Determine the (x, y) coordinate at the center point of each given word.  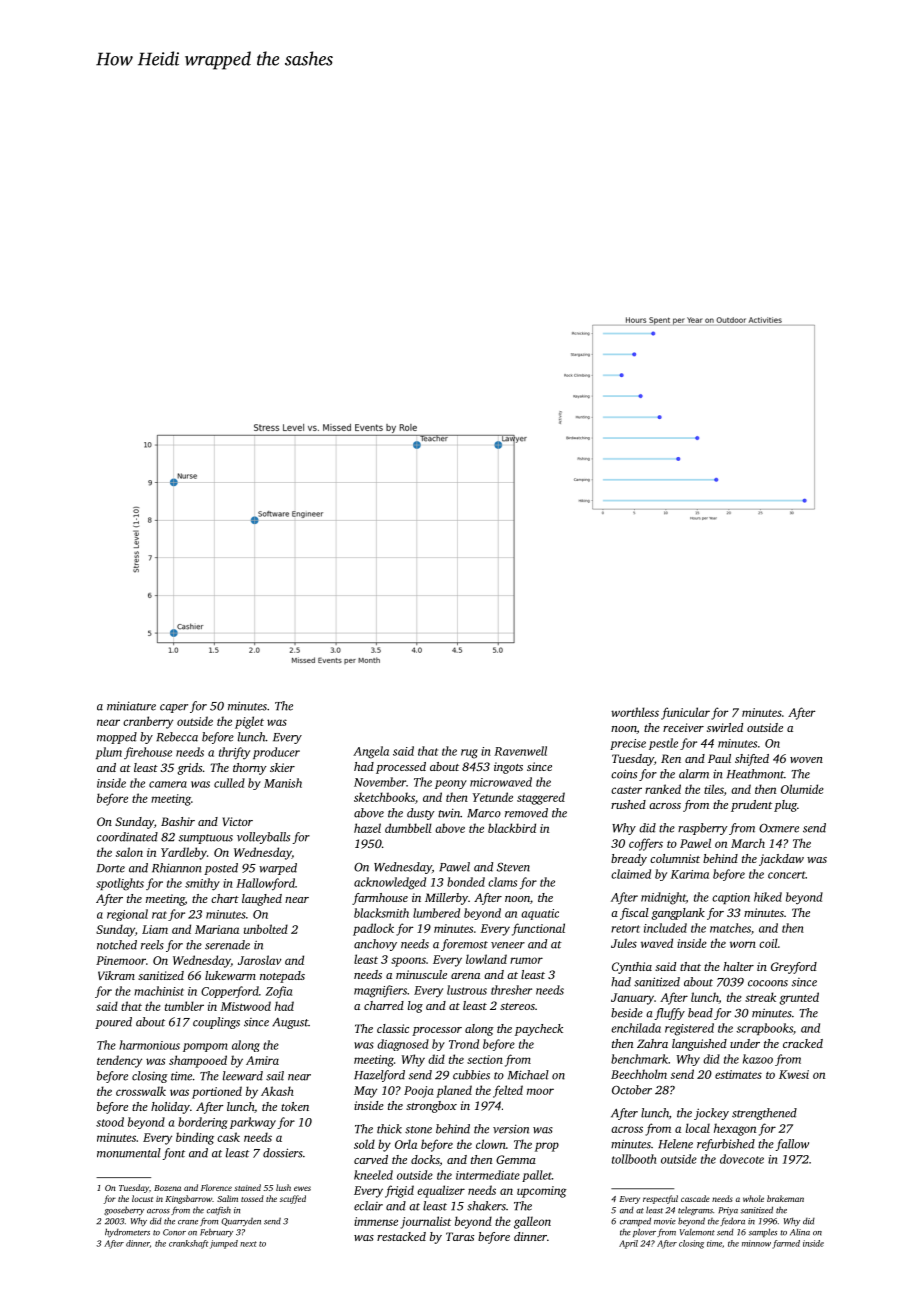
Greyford (794, 968)
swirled (725, 727)
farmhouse (380, 899)
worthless (635, 712)
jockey (711, 1114)
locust (142, 1198)
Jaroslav (259, 960)
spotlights (120, 884)
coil (768, 943)
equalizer (441, 1191)
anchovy (375, 945)
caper (174, 708)
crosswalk (141, 1091)
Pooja (419, 1092)
